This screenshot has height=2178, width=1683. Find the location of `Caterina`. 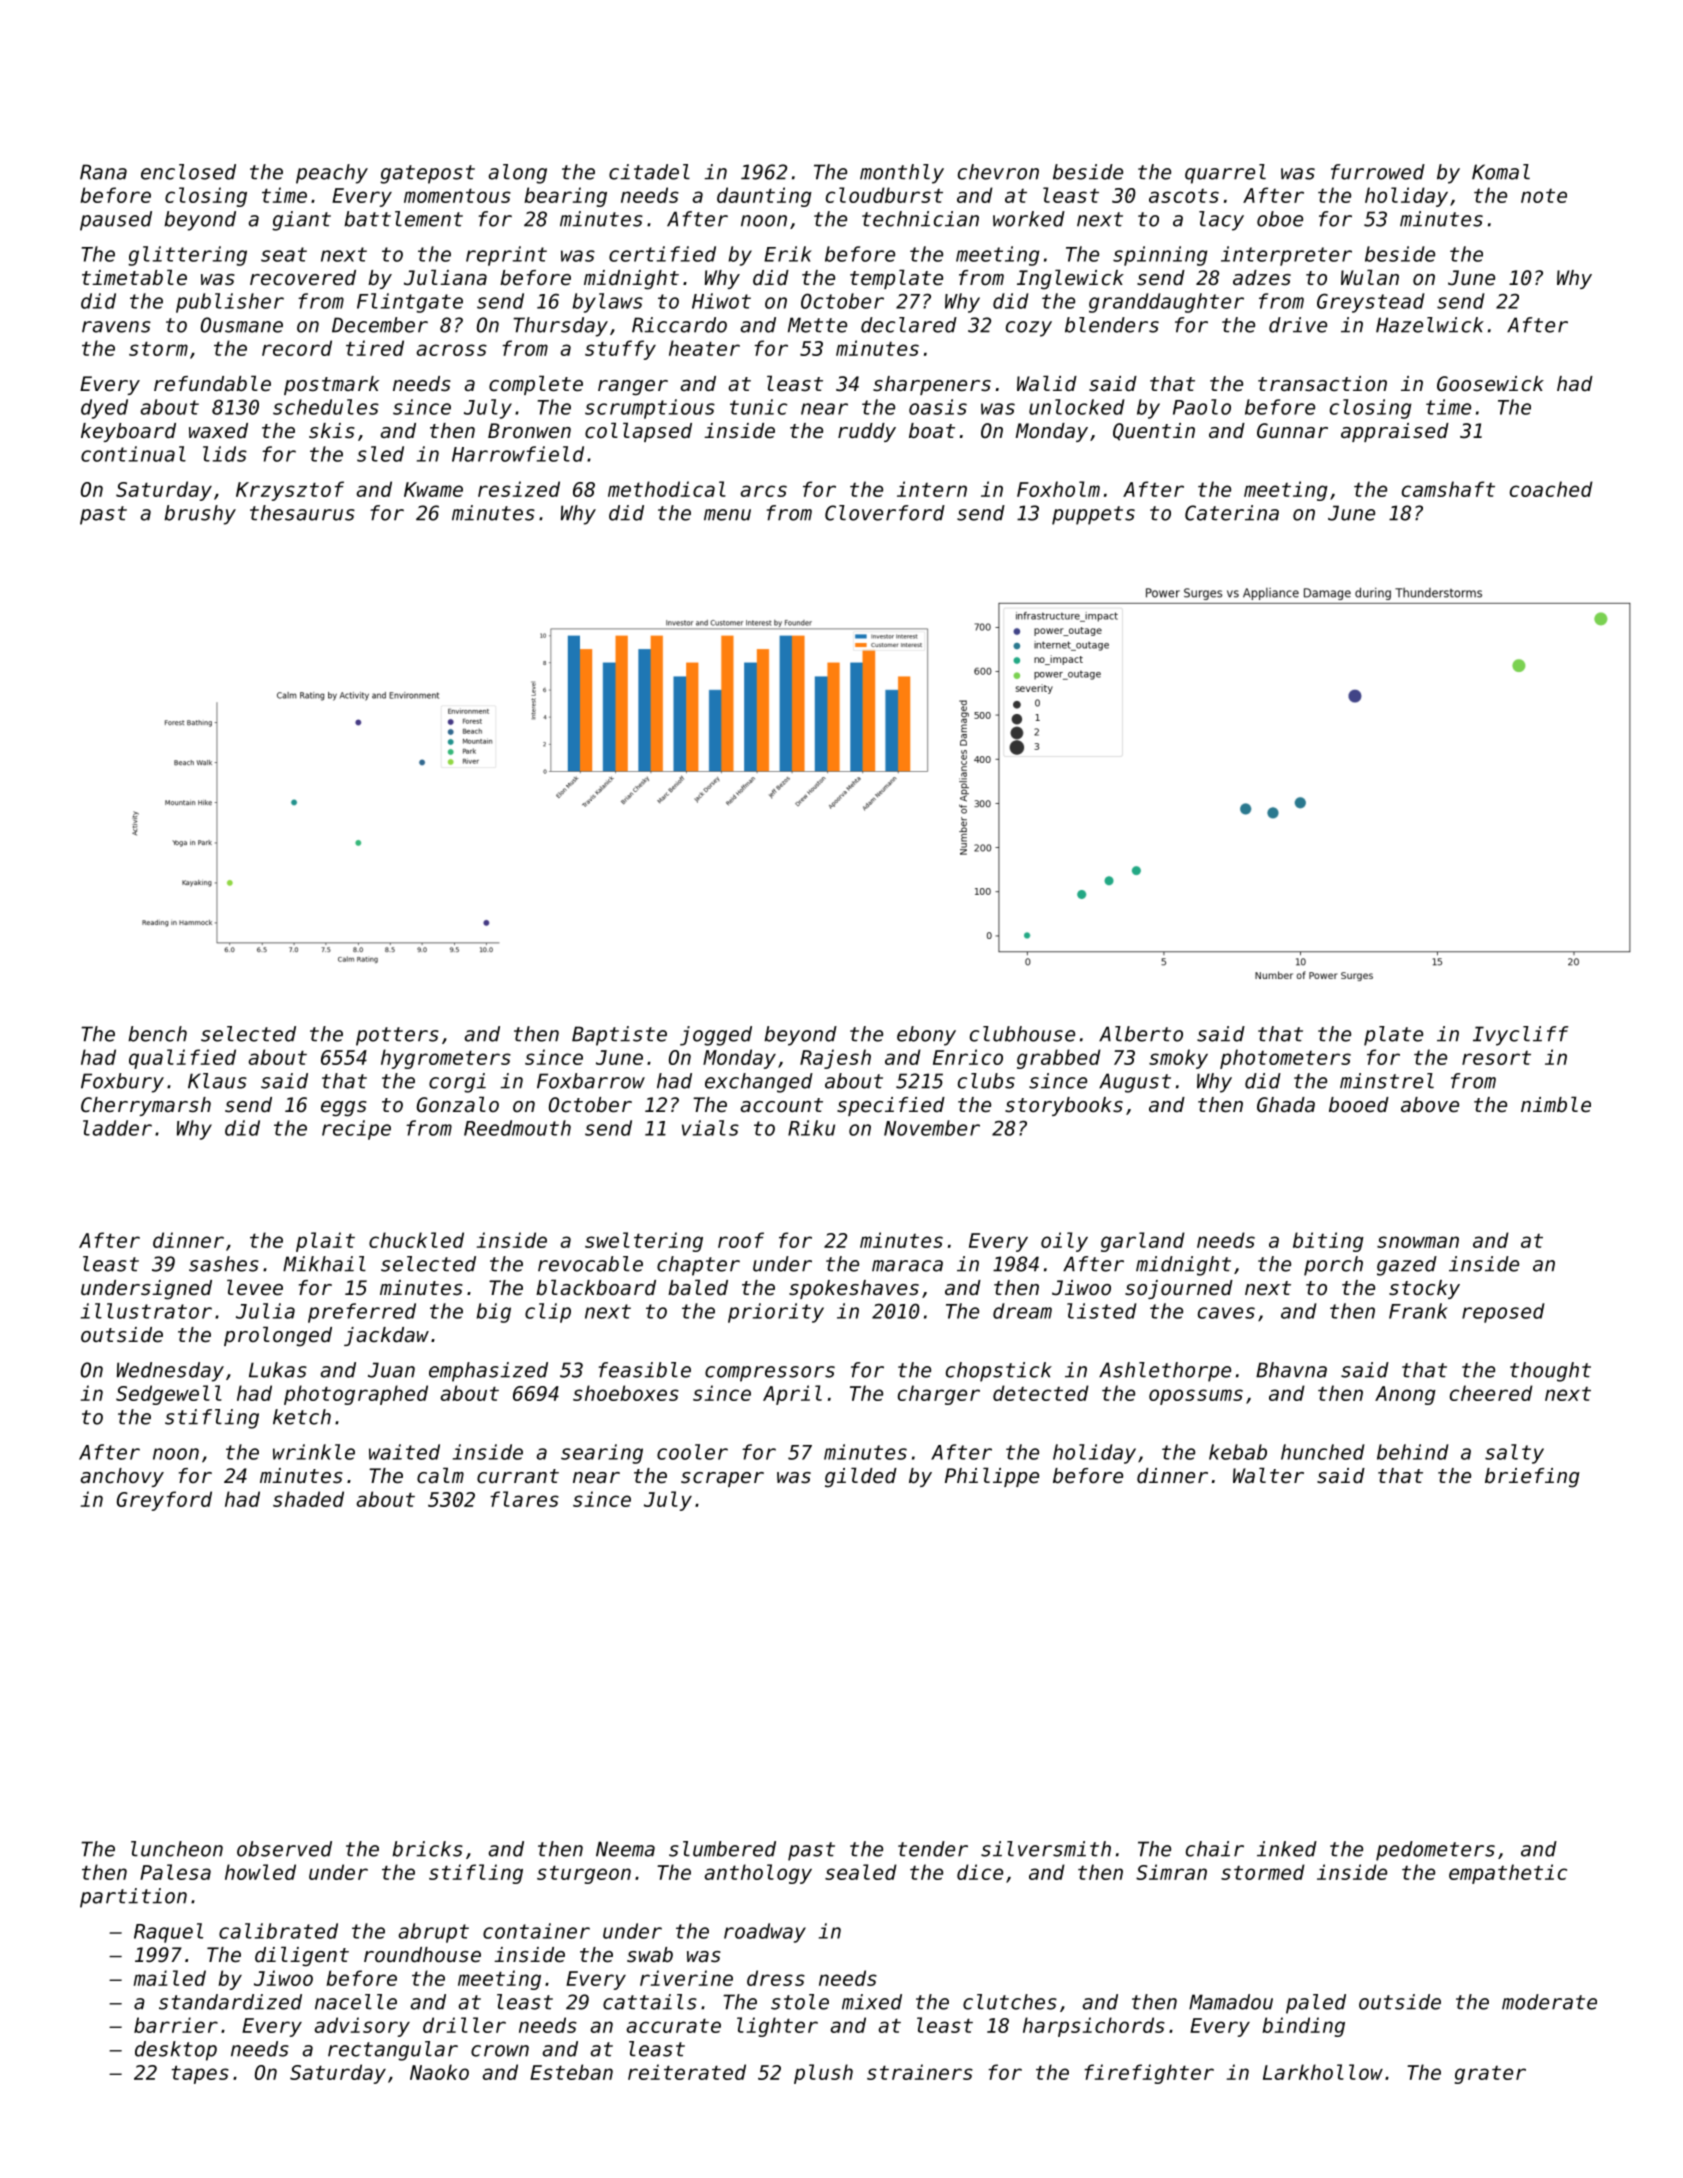

Caterina is located at coordinates (1232, 513).
